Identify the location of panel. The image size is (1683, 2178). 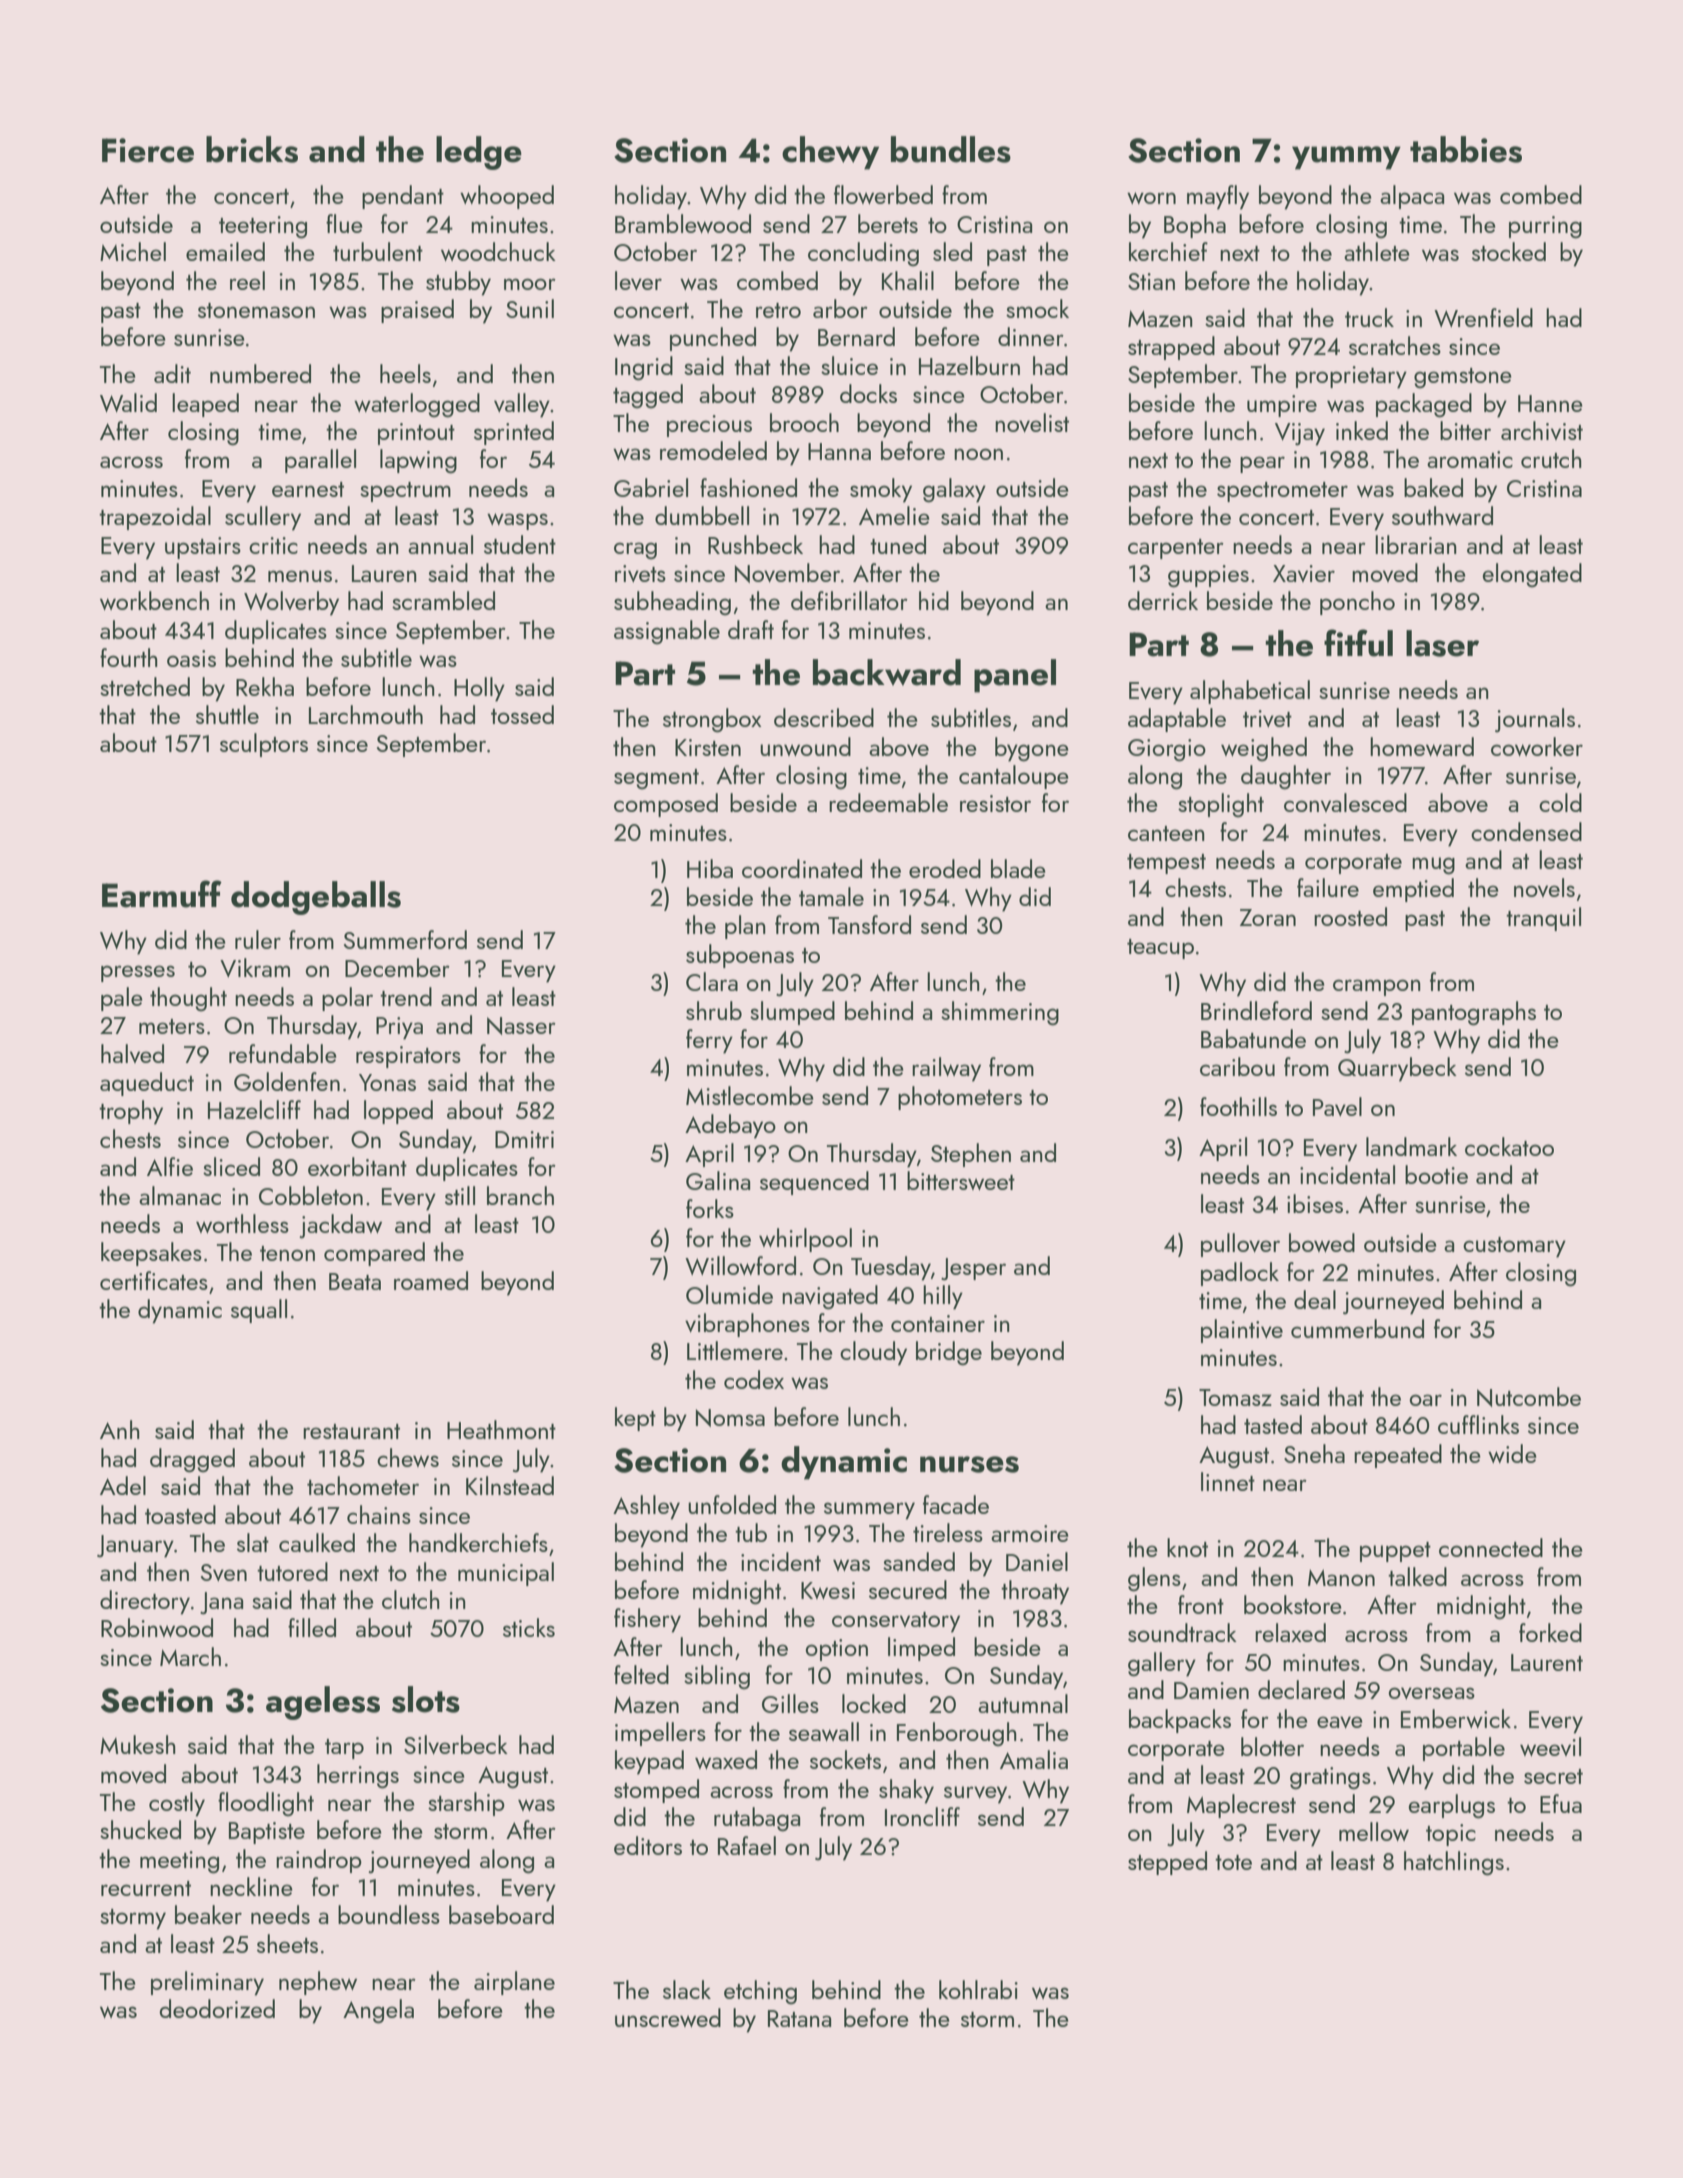
(1015, 676).
